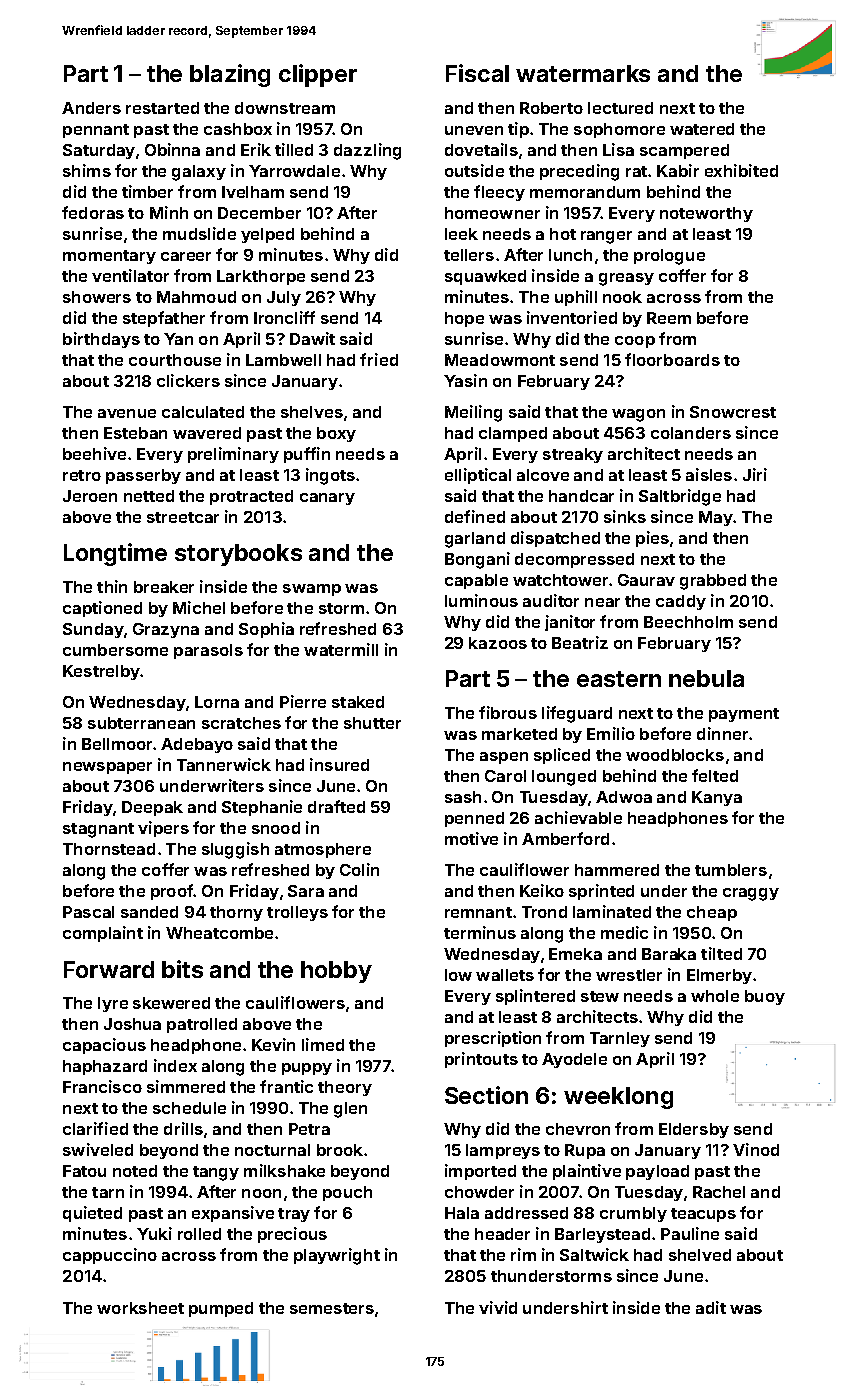 Image resolution: width=849 pixels, height=1400 pixels. I want to click on sophomore, so click(619, 130).
